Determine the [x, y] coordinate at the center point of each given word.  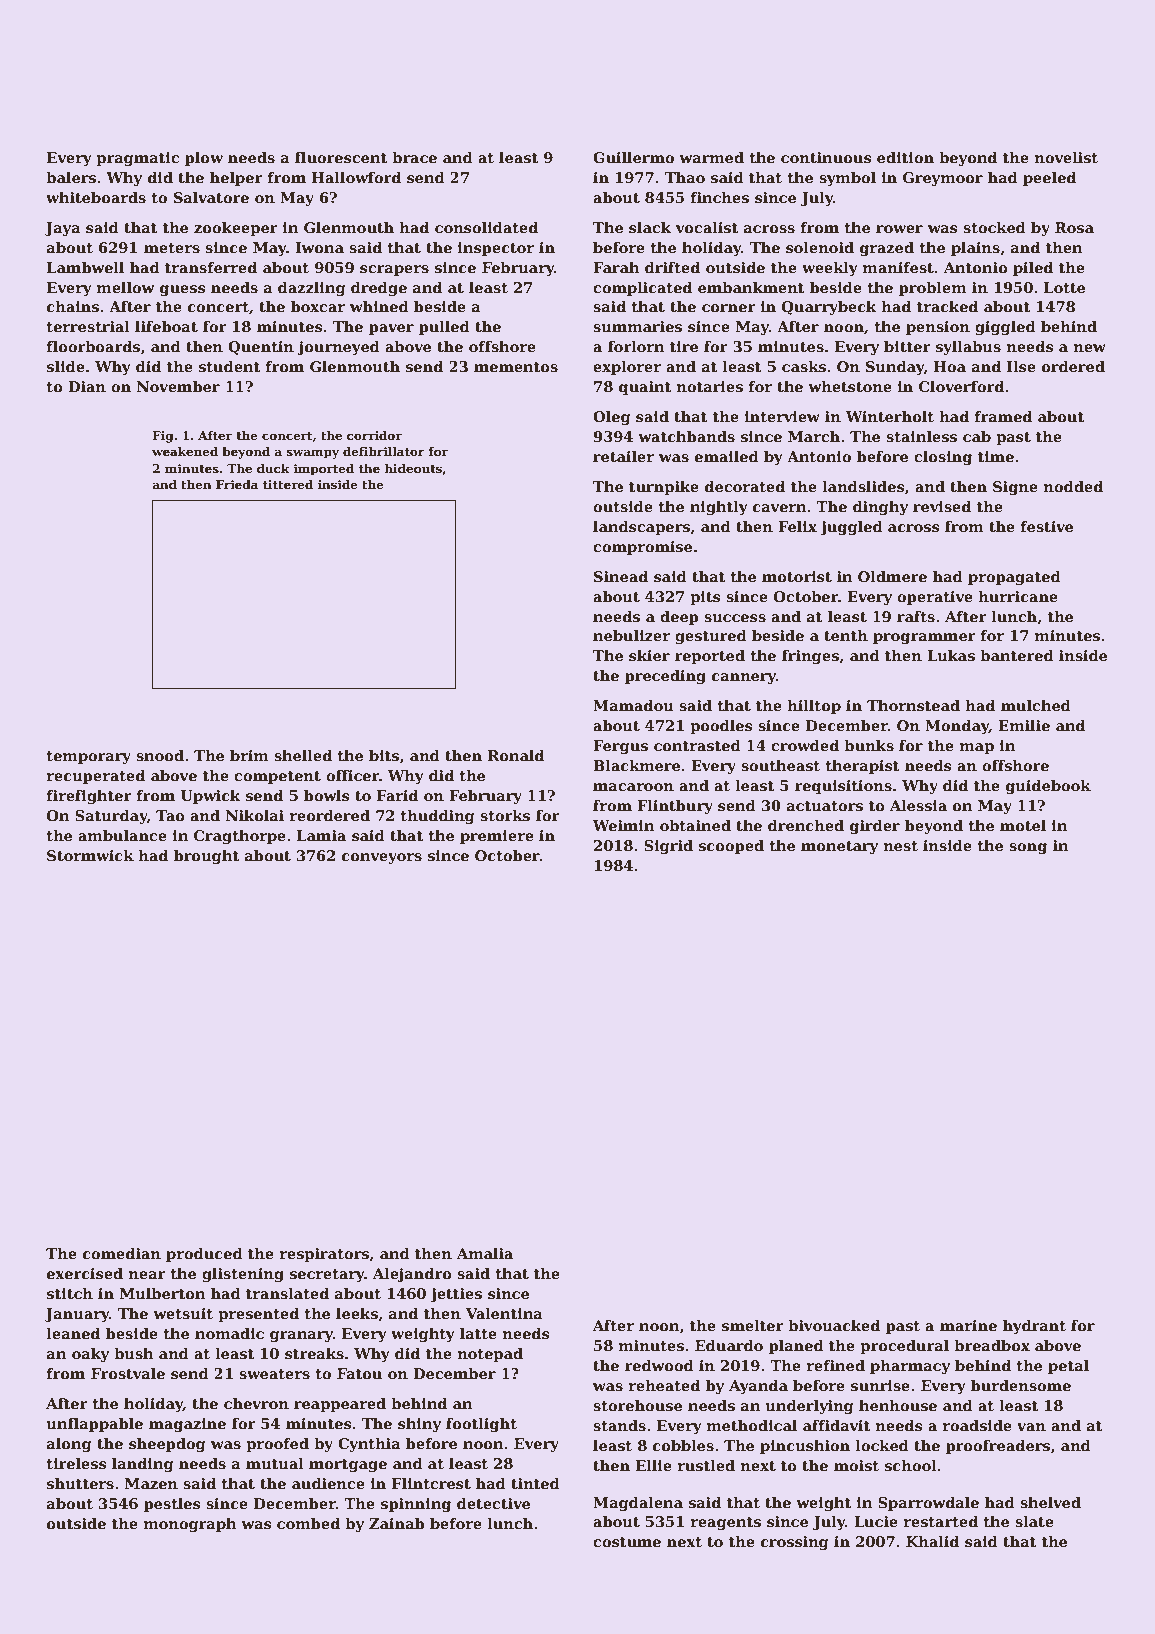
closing [943, 458]
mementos [516, 367]
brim [249, 755]
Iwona [319, 247]
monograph [190, 1525]
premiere [497, 837]
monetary [839, 847]
